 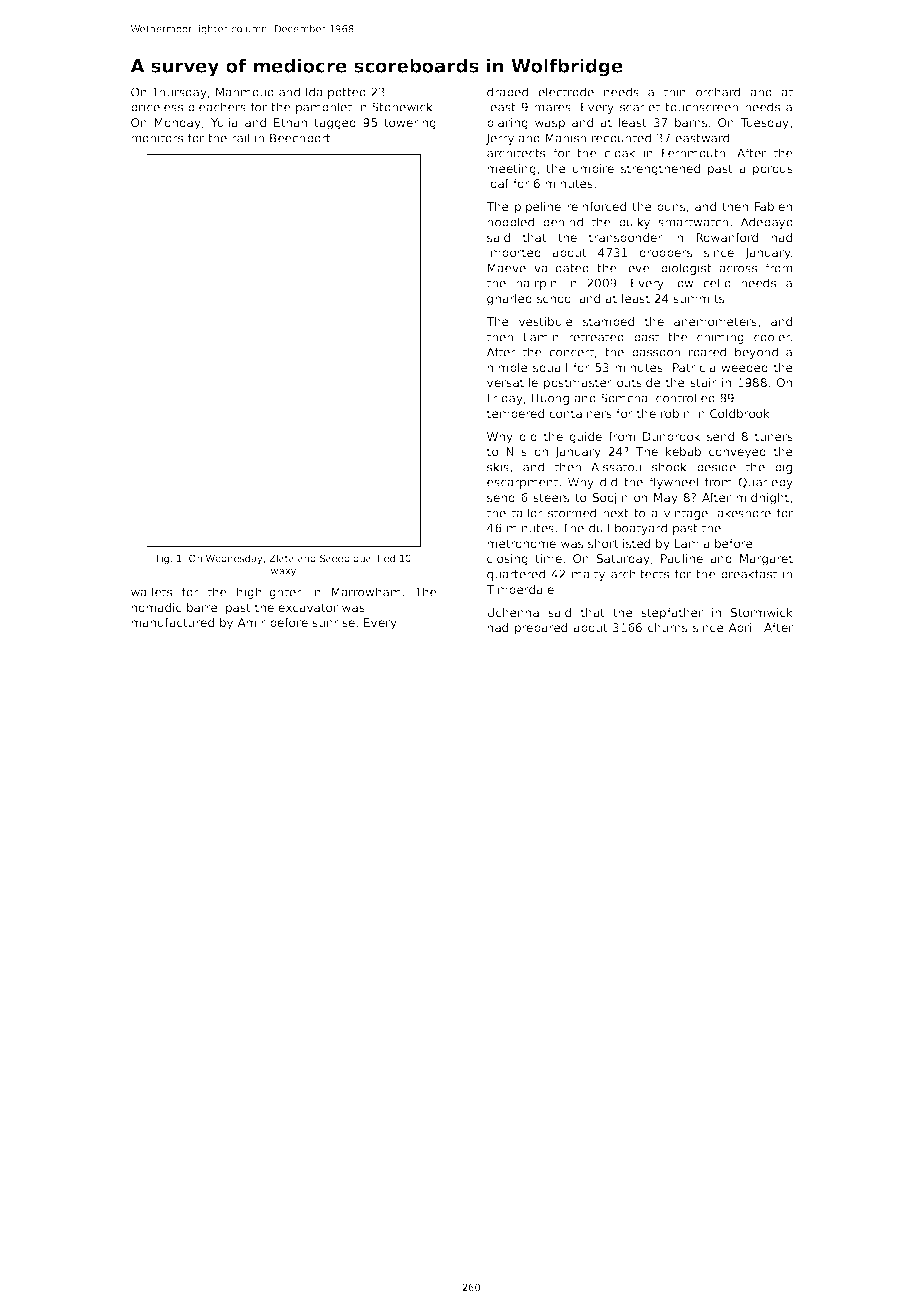 I want to click on nimble, so click(x=507, y=367).
